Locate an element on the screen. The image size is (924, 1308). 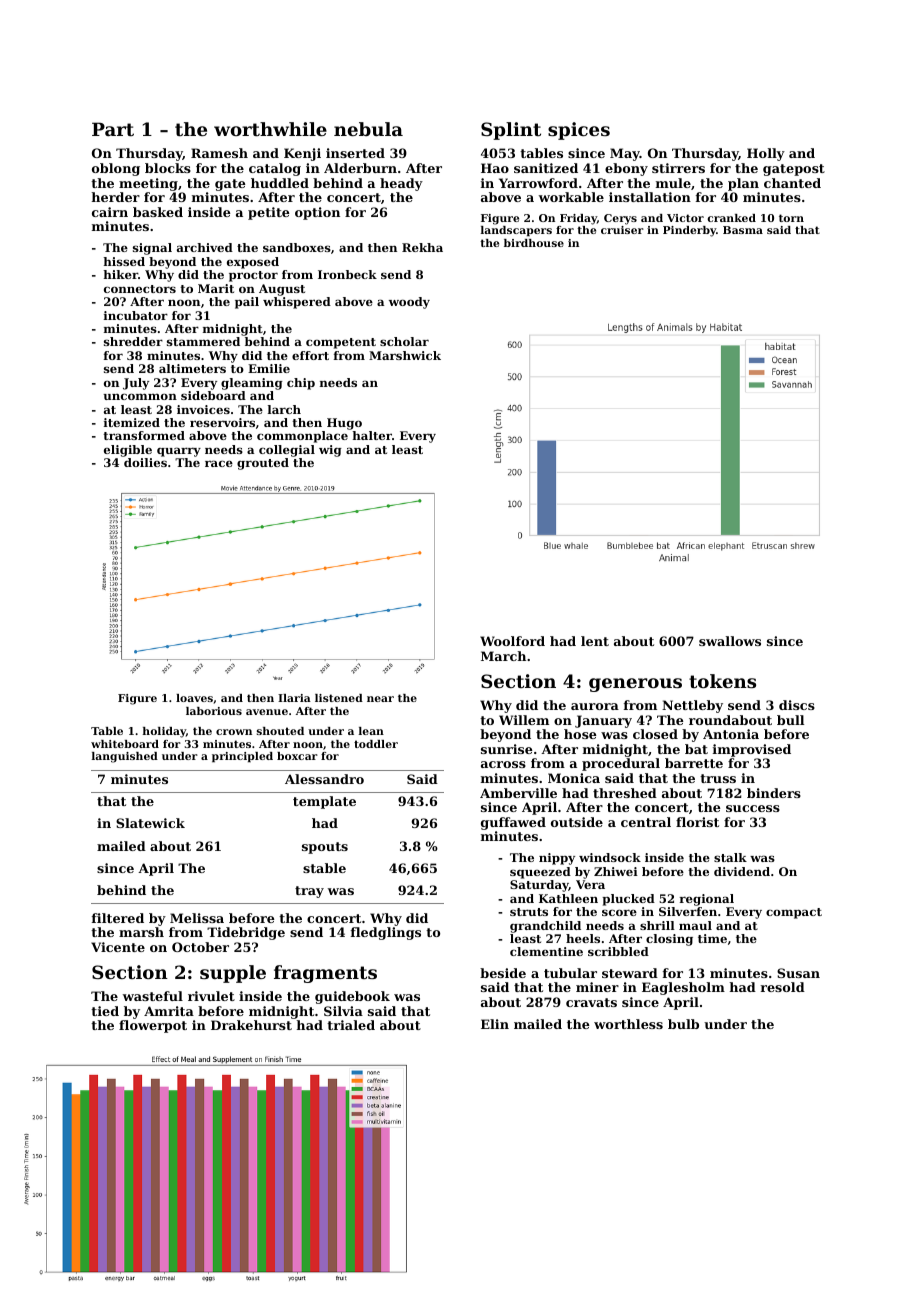
pail is located at coordinates (247, 303).
